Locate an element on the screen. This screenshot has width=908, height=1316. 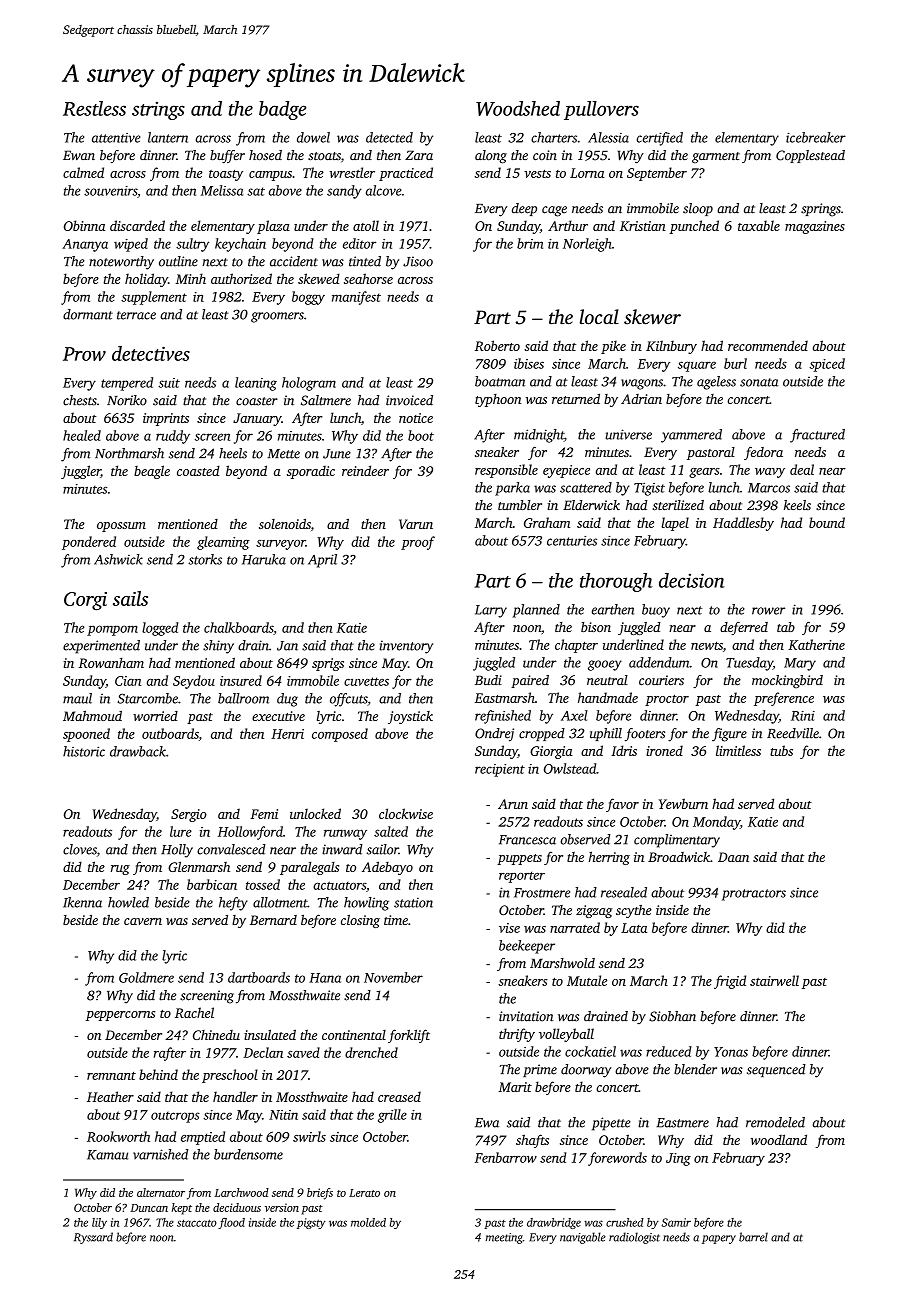
Restless is located at coordinates (94, 108).
